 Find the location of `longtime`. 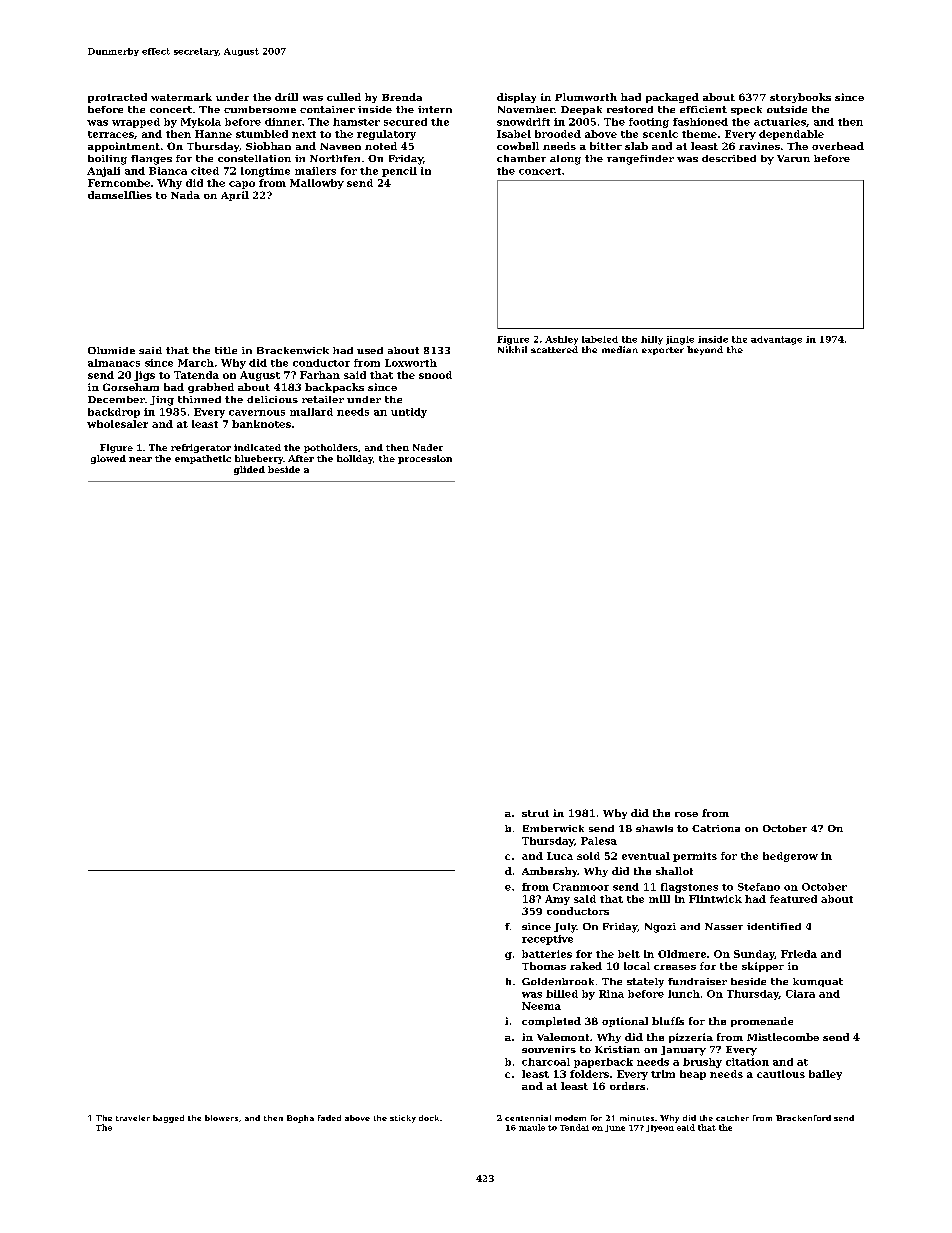

longtime is located at coordinates (265, 172).
